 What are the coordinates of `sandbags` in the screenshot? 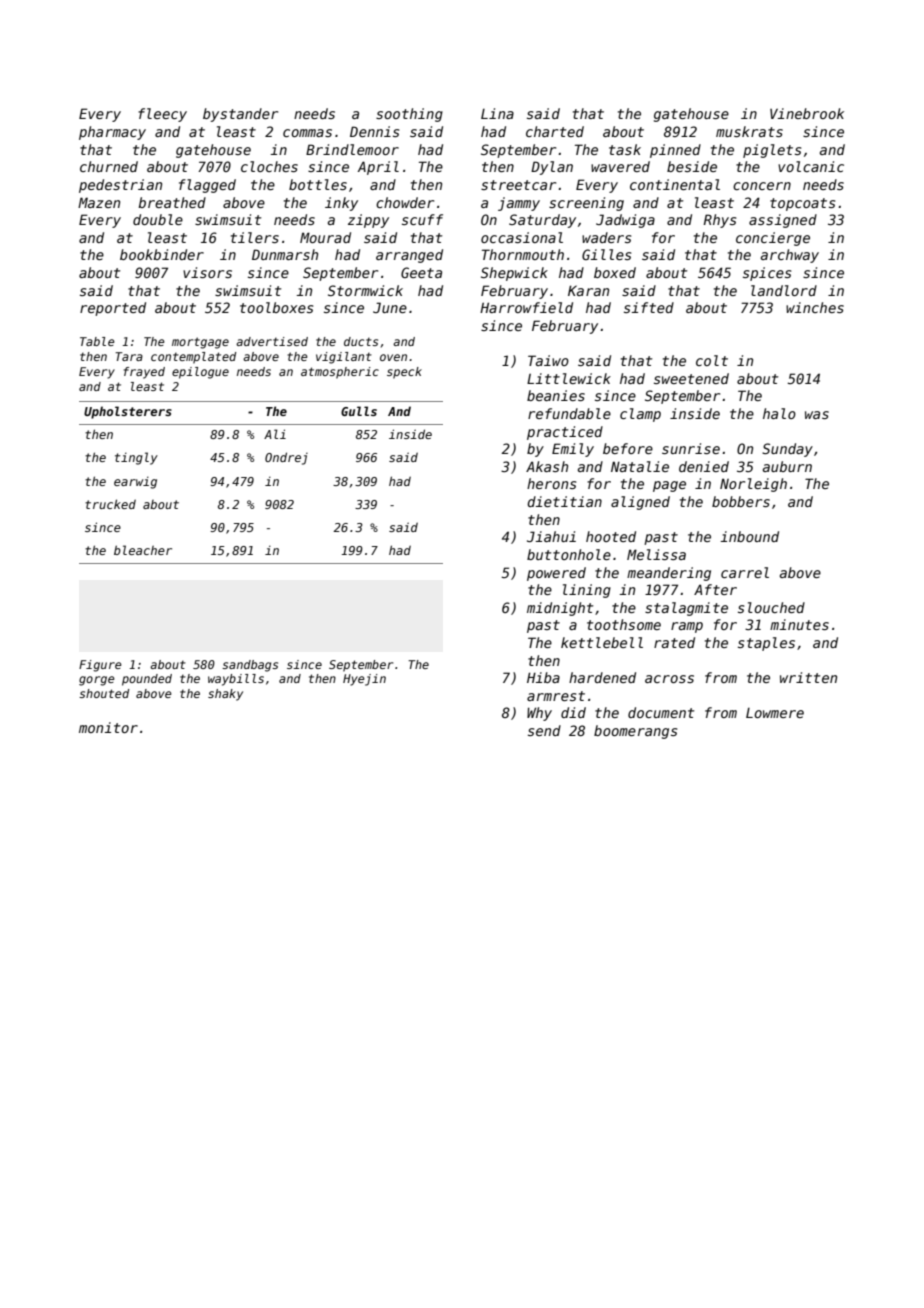 It's located at (250, 666).
